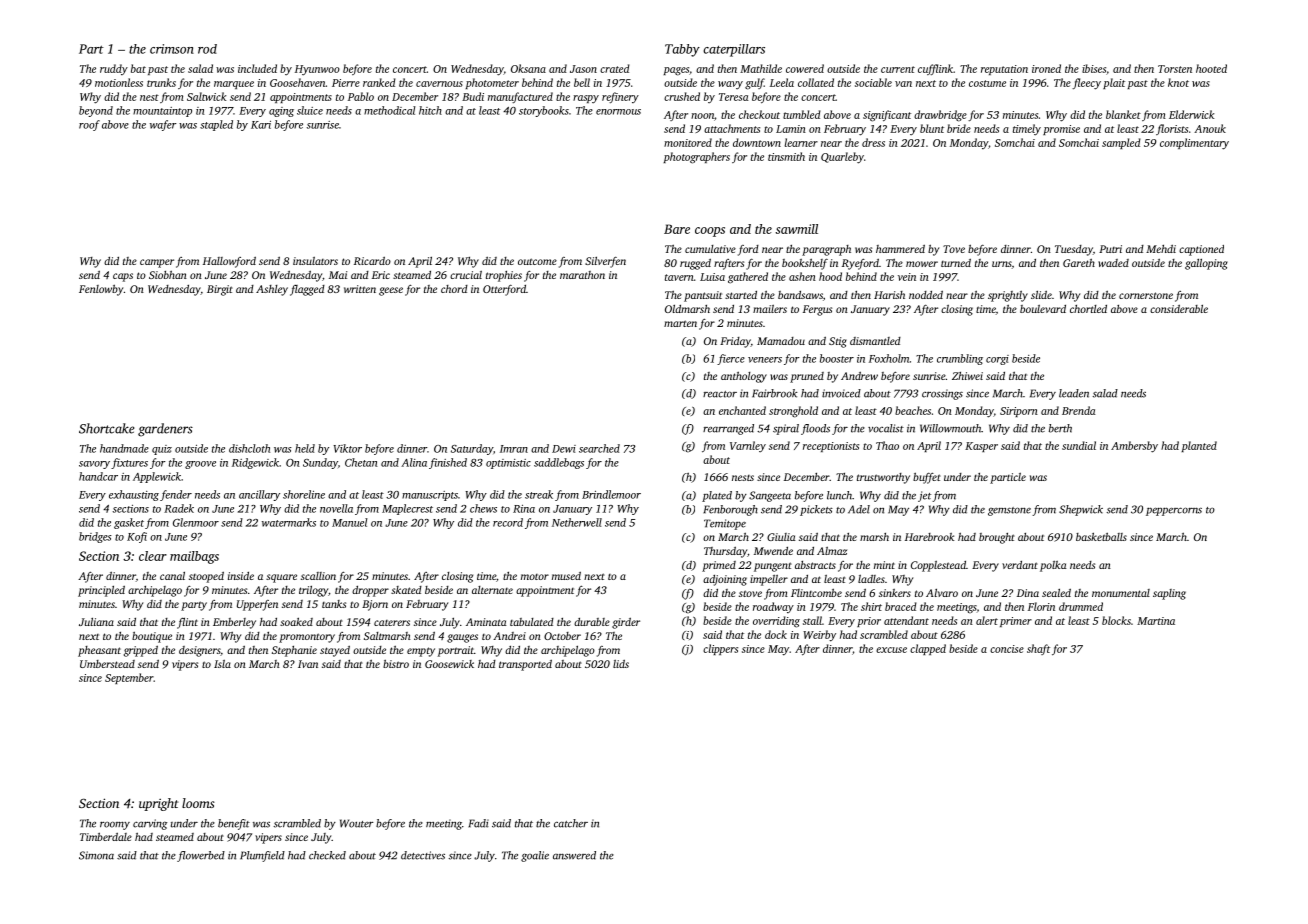 The image size is (1308, 924). What do you see at coordinates (615, 68) in the document?
I see `crated` at bounding box center [615, 68].
